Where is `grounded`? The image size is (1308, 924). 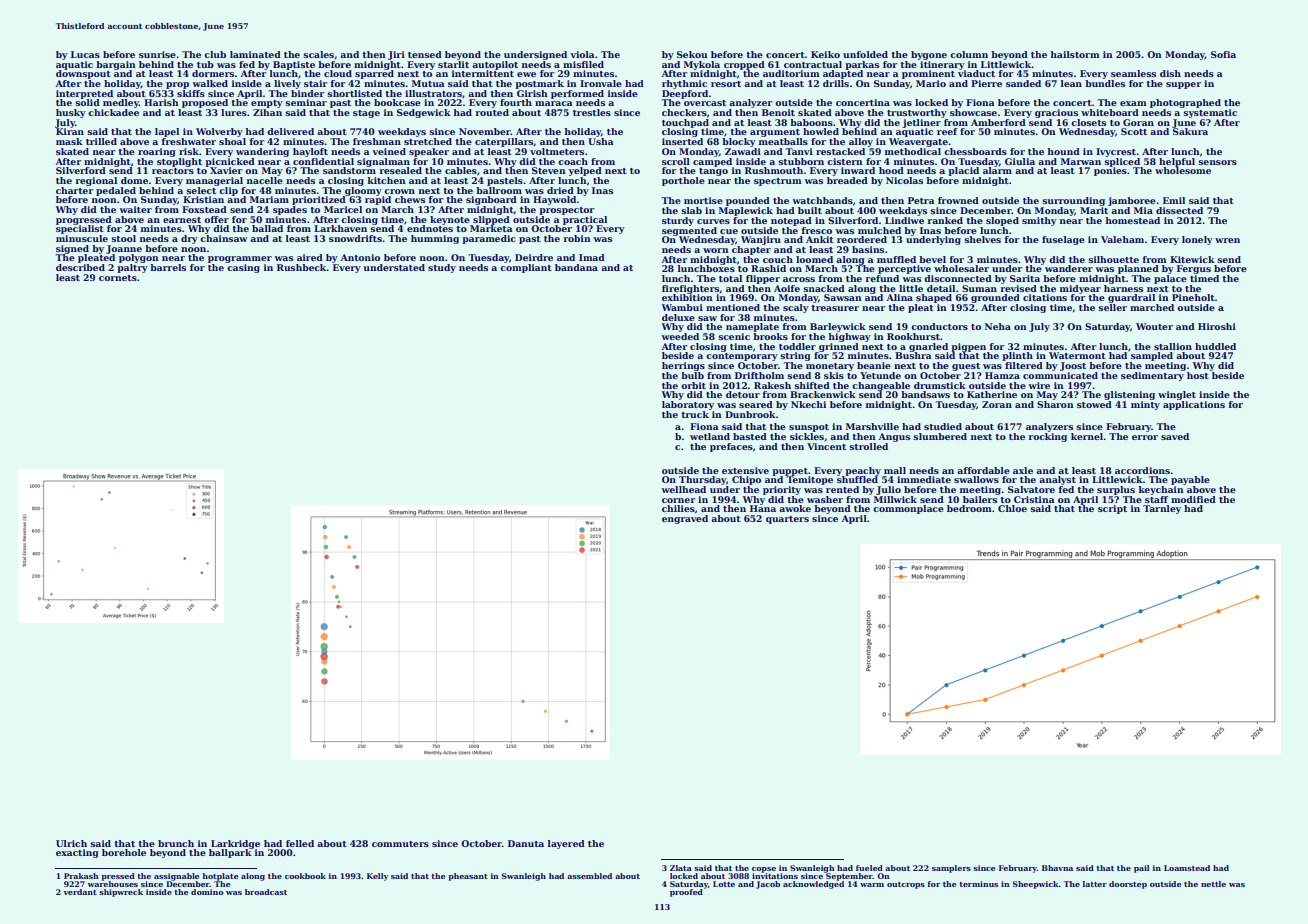 grounded is located at coordinates (995, 298).
